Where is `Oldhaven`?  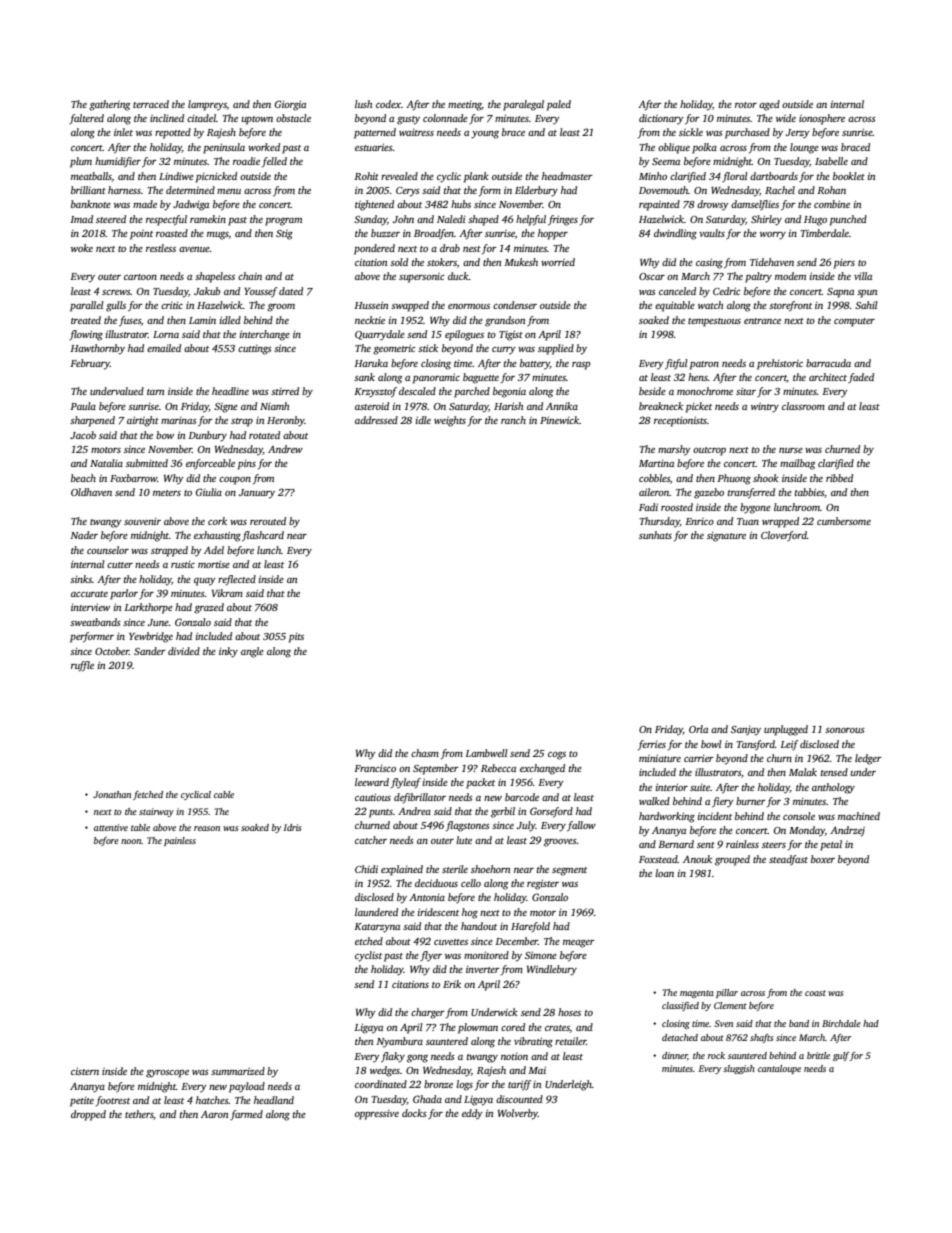 Oldhaven is located at coordinates (91, 492).
